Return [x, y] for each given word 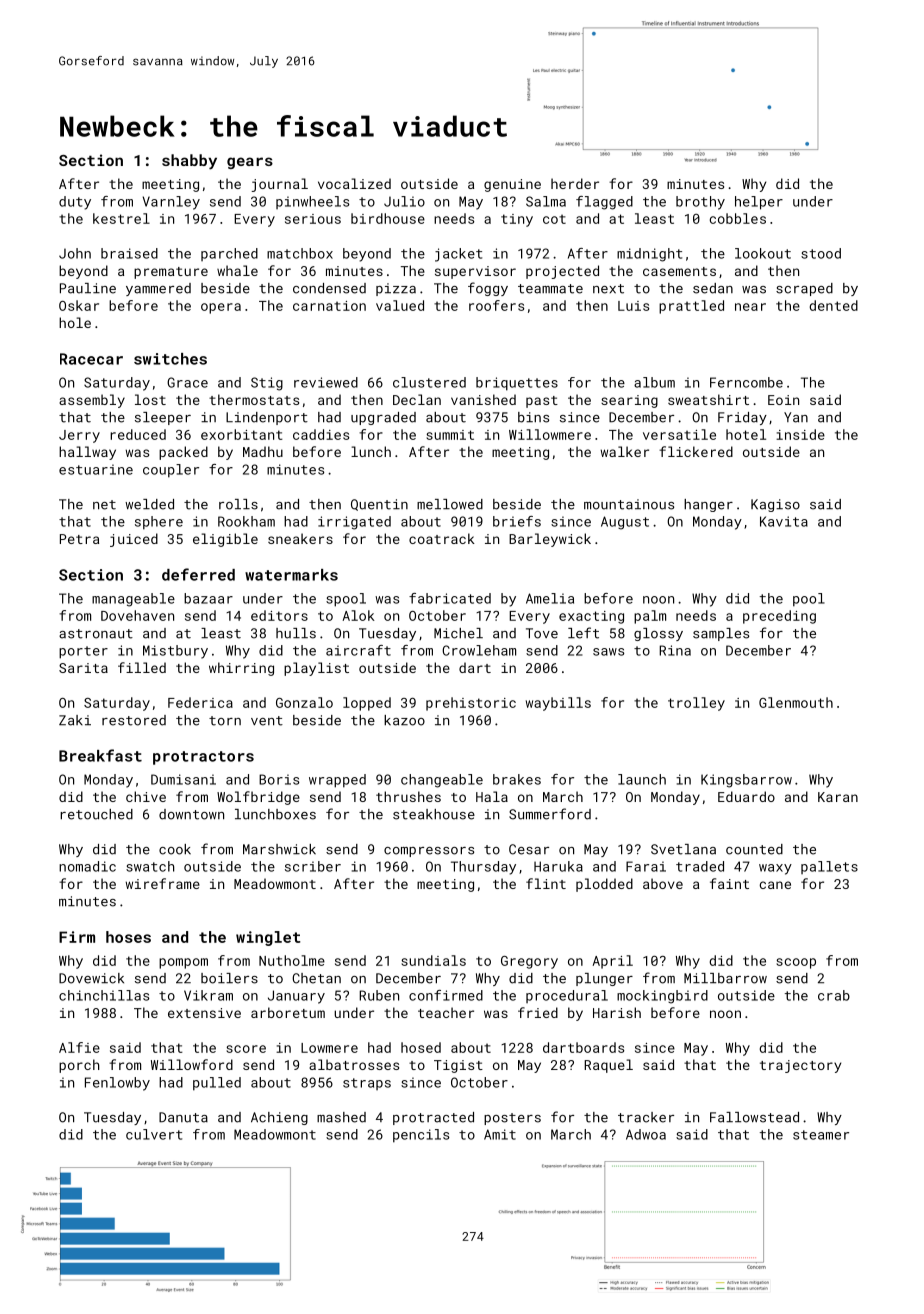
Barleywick [550, 540]
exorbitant [242, 434]
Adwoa [646, 1134]
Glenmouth [796, 702]
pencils [421, 1136]
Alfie [79, 1047]
